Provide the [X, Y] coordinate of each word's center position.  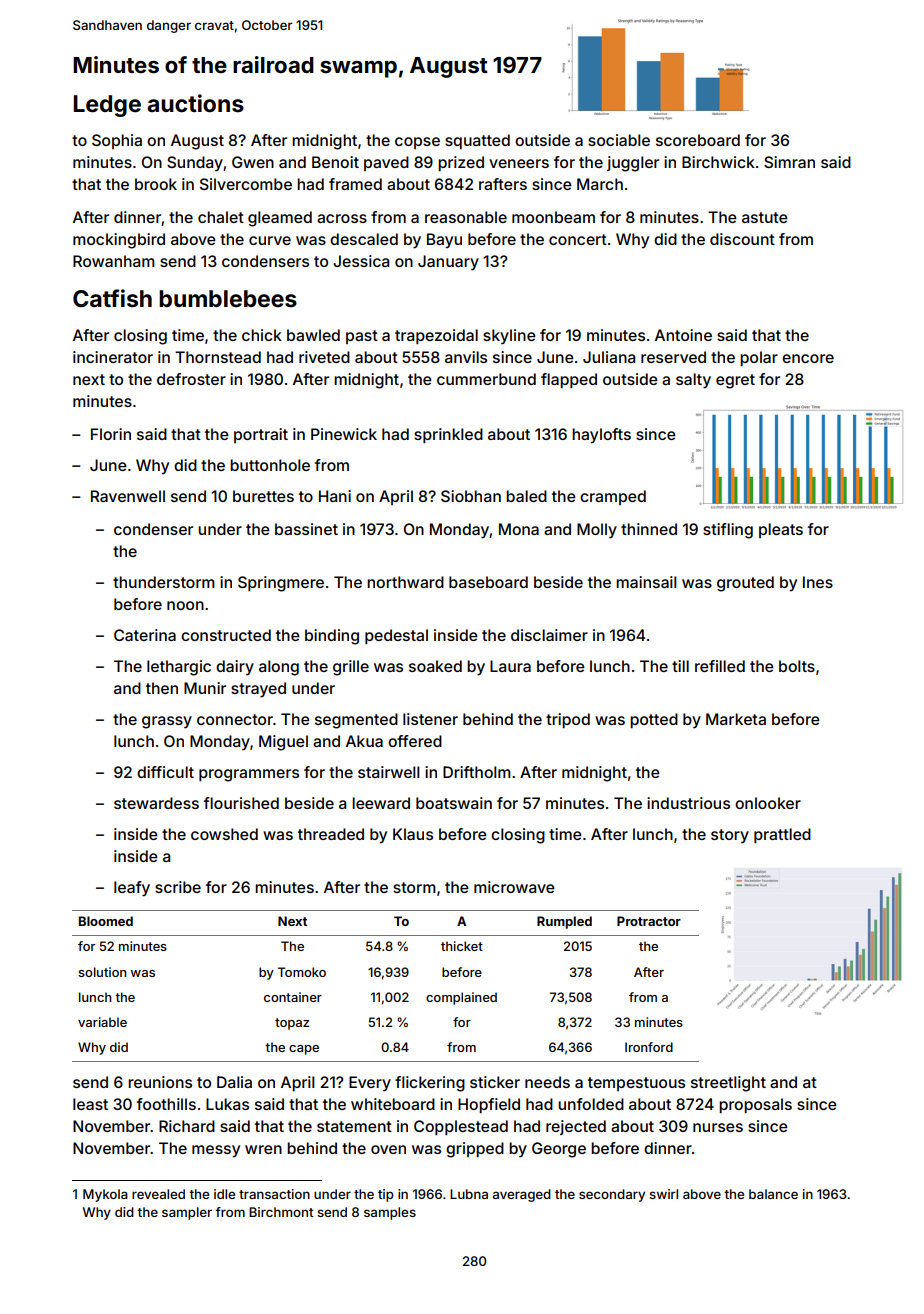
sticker [495, 1082]
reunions [160, 1082]
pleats [781, 530]
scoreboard [698, 140]
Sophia [117, 141]
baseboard [488, 582]
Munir [205, 688]
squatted [477, 141]
